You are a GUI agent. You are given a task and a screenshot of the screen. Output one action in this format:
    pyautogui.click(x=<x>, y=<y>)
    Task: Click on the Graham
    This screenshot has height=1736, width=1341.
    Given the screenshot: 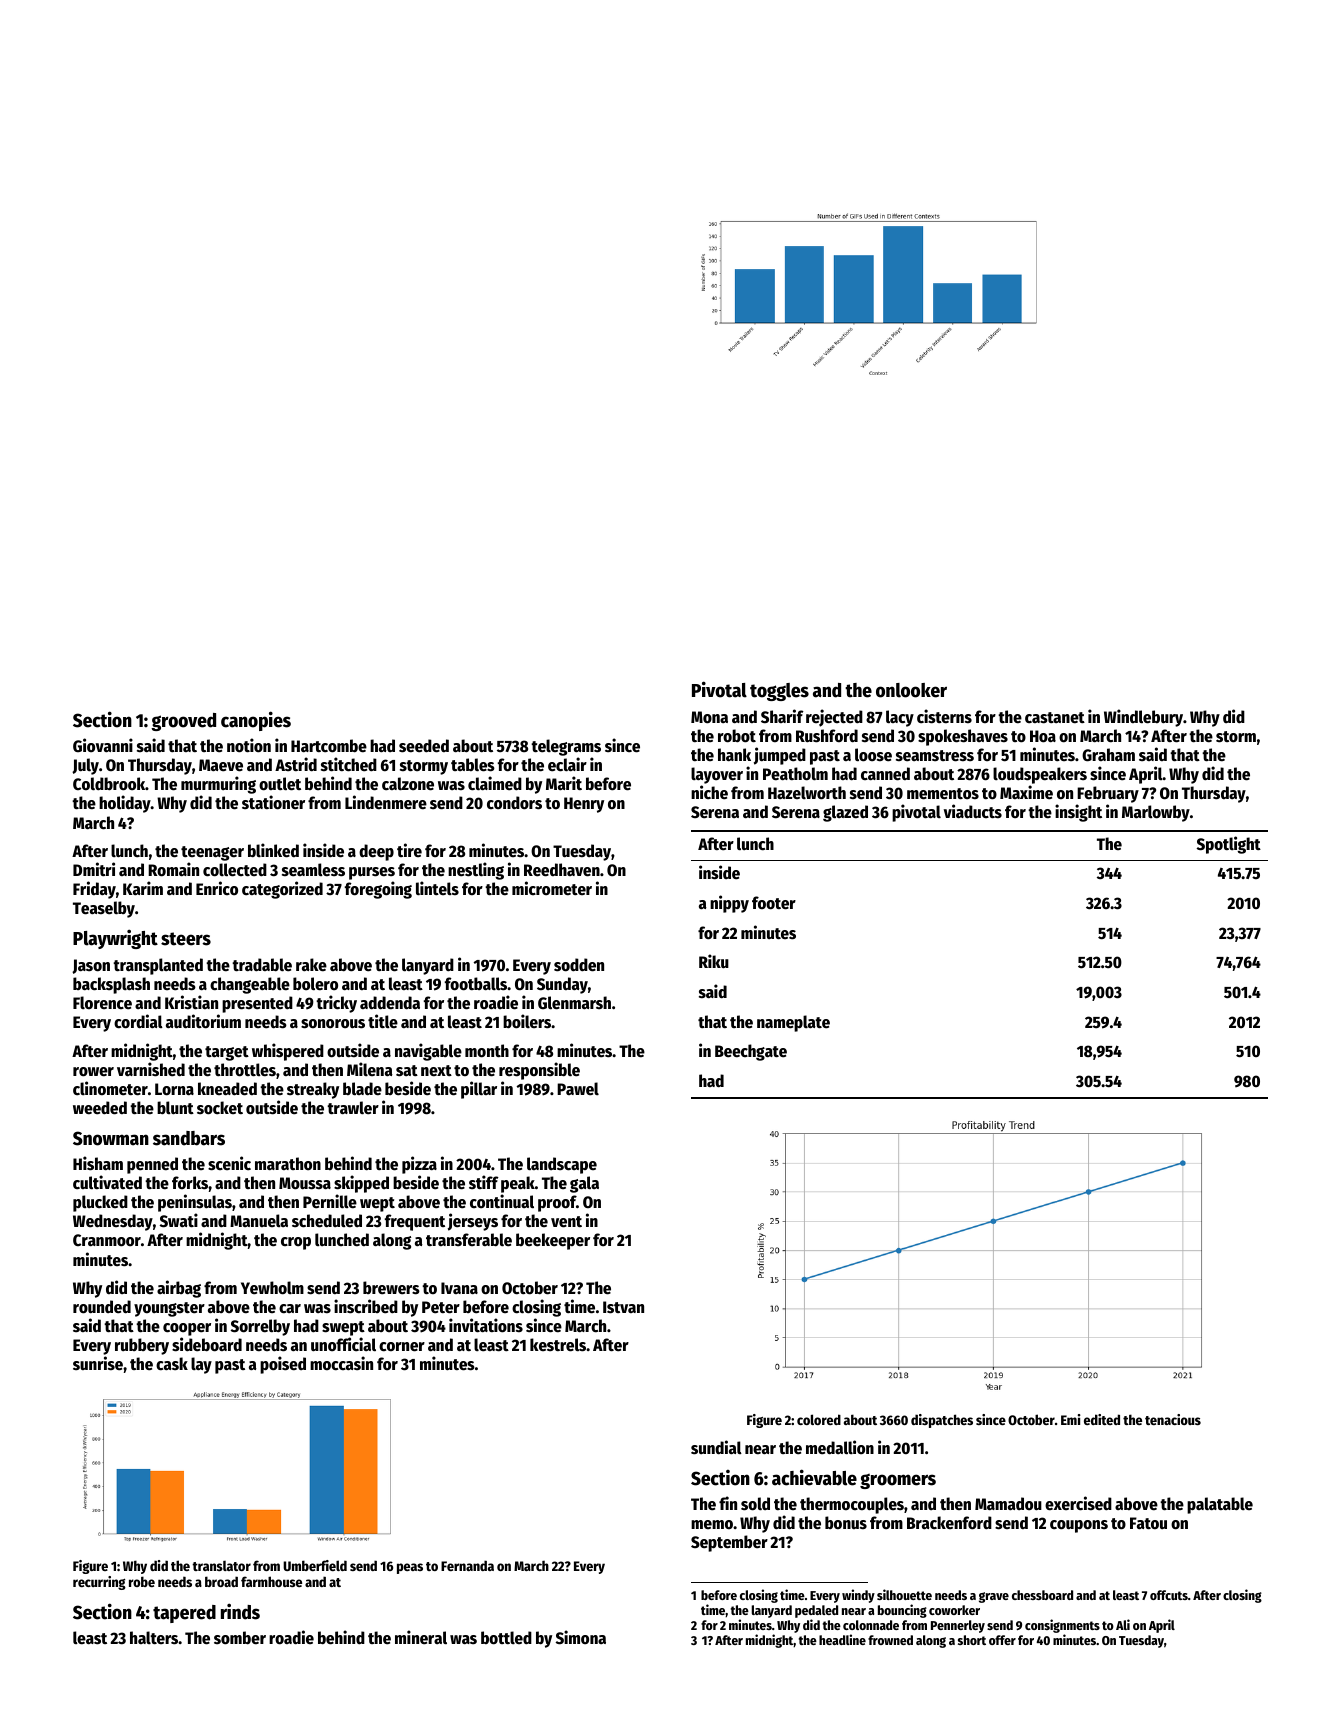 What is the action you would take?
    pyautogui.click(x=1108, y=755)
